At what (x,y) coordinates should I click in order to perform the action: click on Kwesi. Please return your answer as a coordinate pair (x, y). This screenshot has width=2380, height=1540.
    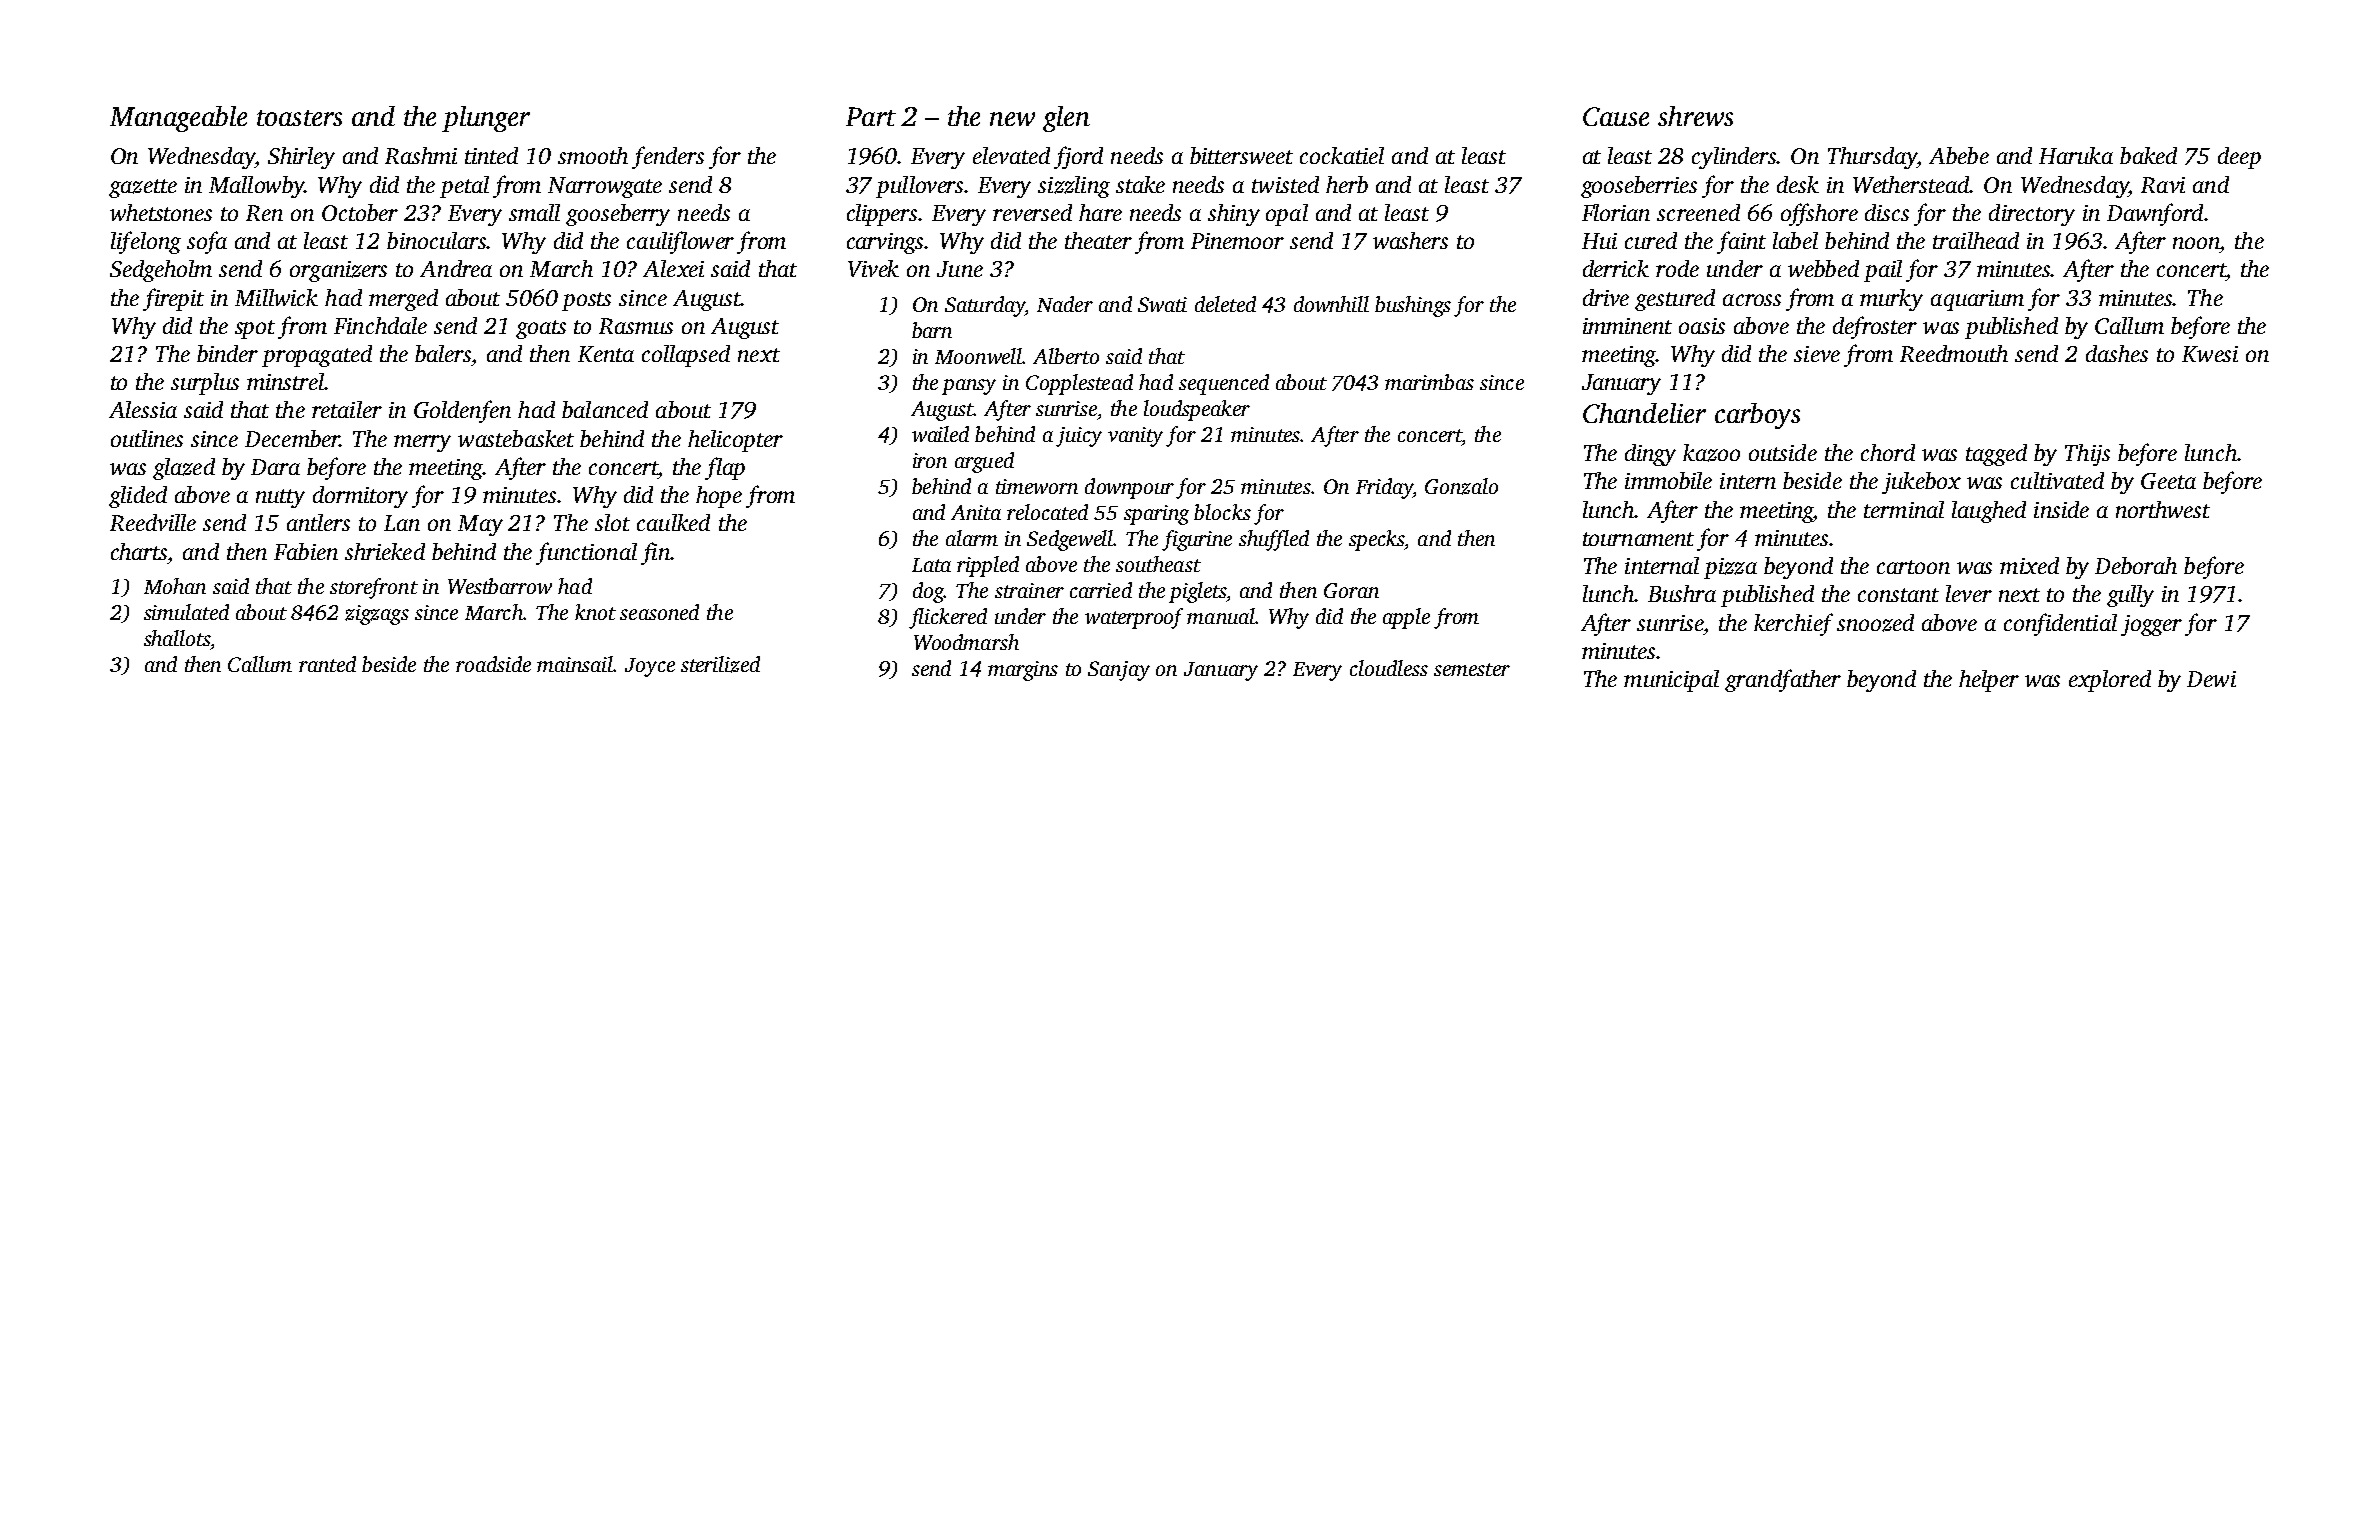
    Looking at the image, I should click on (2210, 354).
